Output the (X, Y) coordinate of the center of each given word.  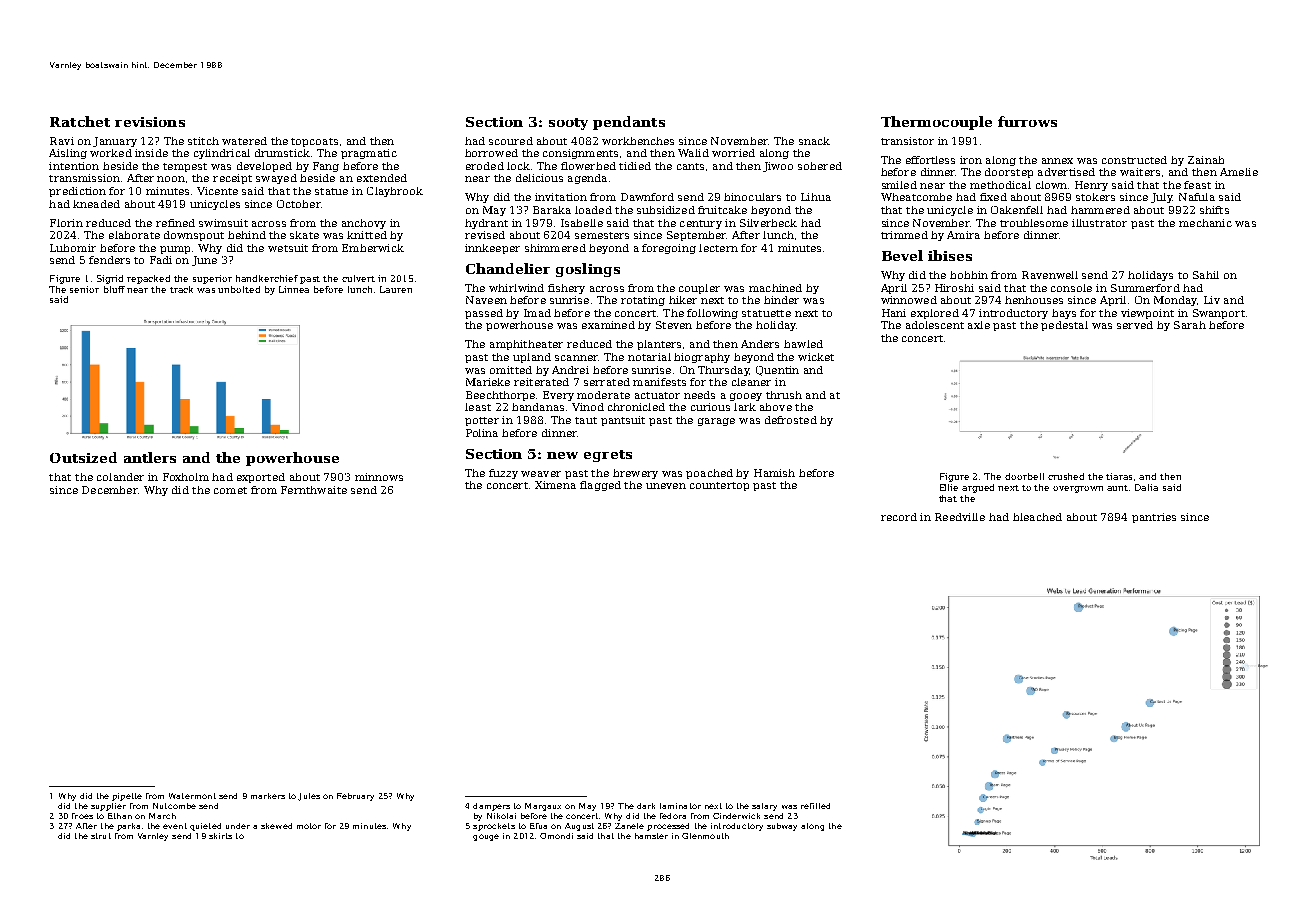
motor (309, 826)
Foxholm (186, 477)
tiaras (1119, 476)
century (701, 224)
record (899, 517)
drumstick (282, 153)
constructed (1134, 160)
